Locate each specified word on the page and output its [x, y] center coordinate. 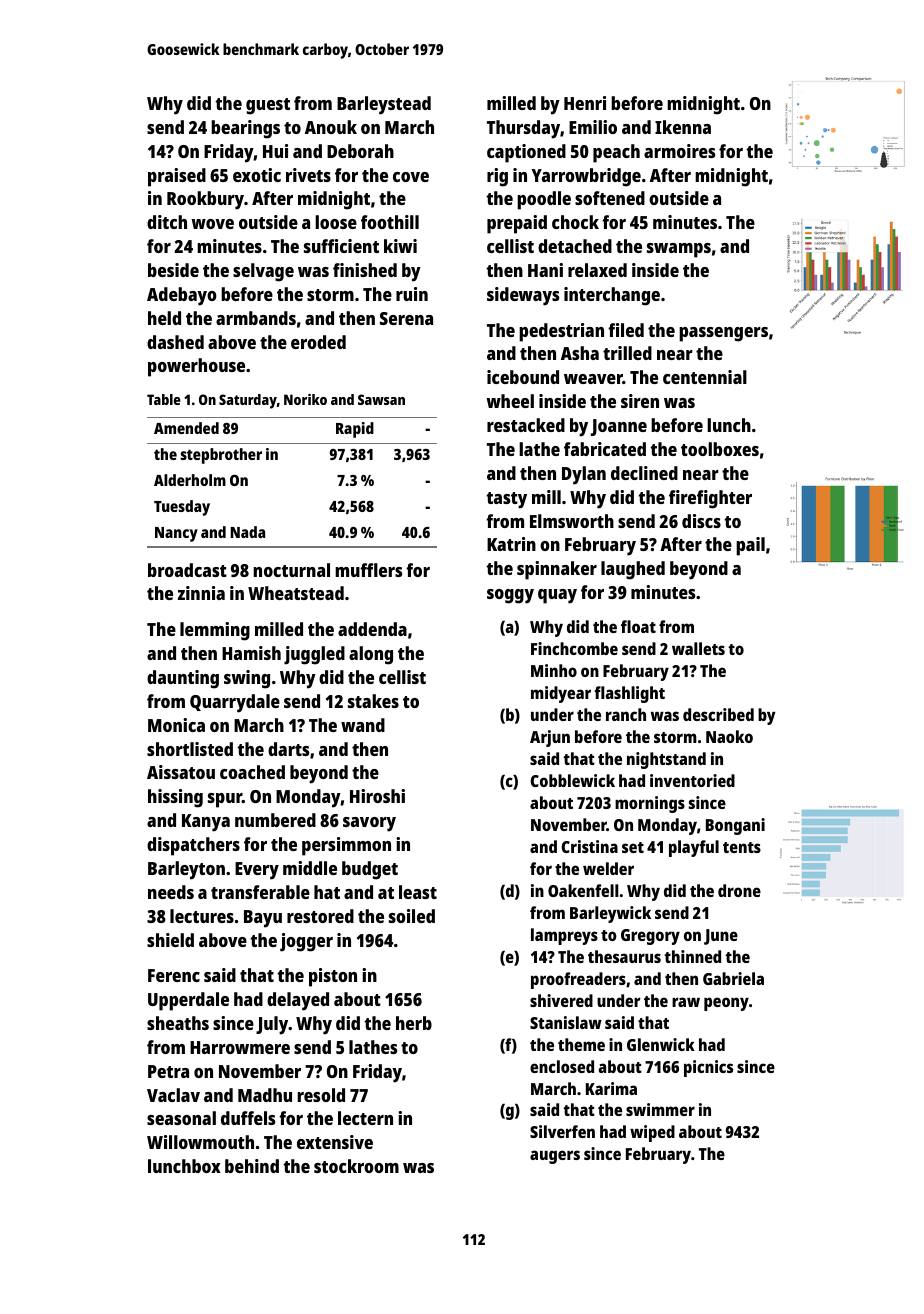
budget [370, 870]
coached [252, 772]
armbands [256, 318]
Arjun [550, 738]
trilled [627, 353]
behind [252, 1166]
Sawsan [381, 399]
